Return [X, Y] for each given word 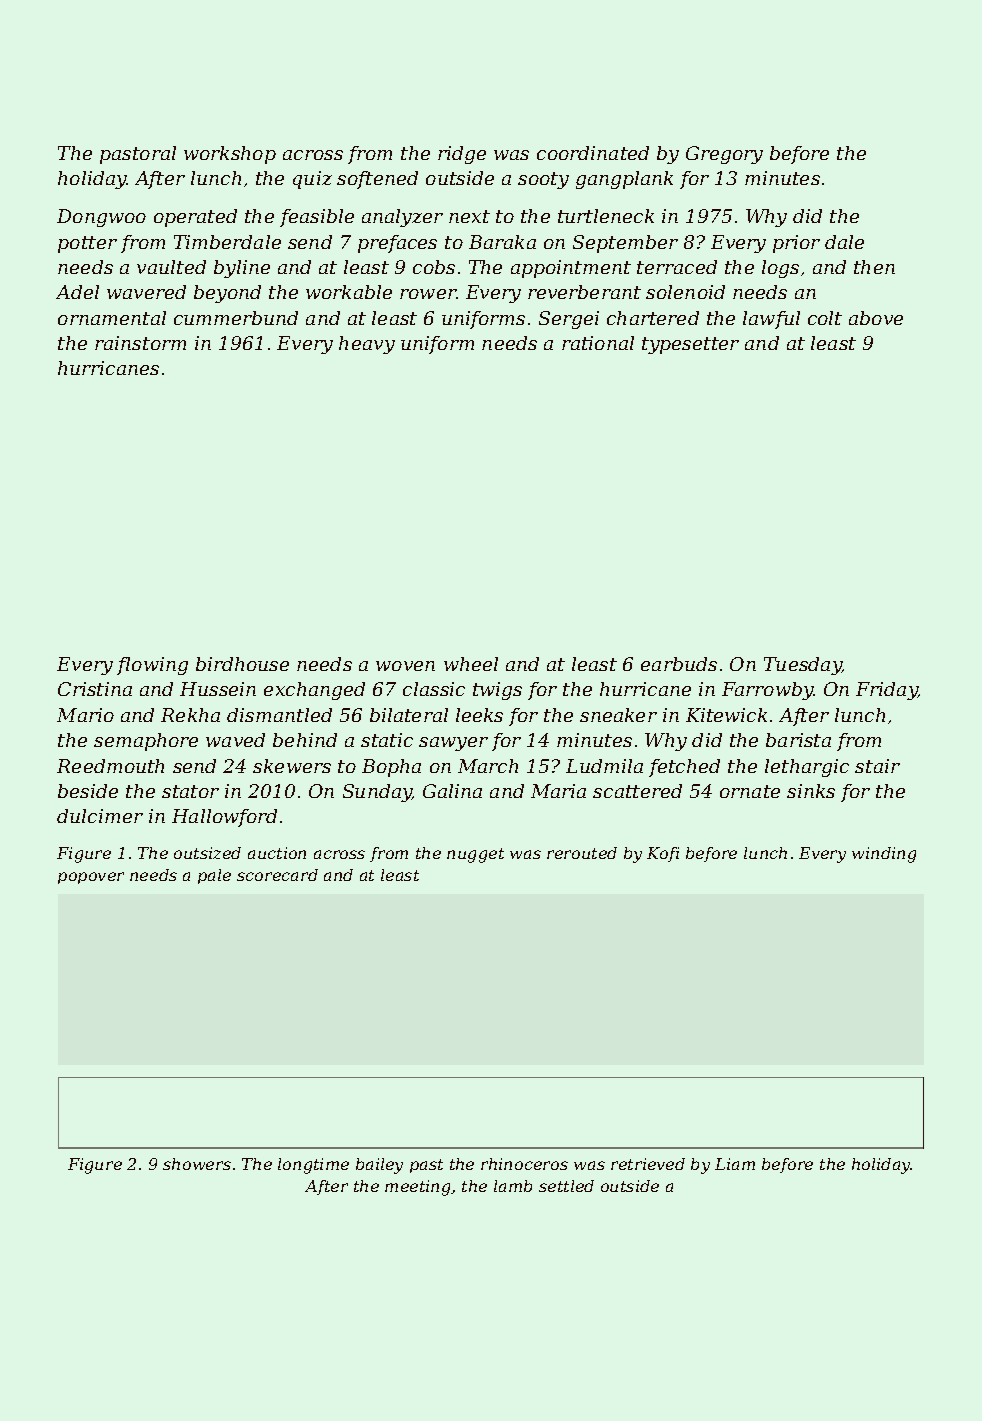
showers [197, 1164]
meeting [418, 1188]
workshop [230, 155]
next [469, 216]
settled [566, 1186]
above [876, 318]
